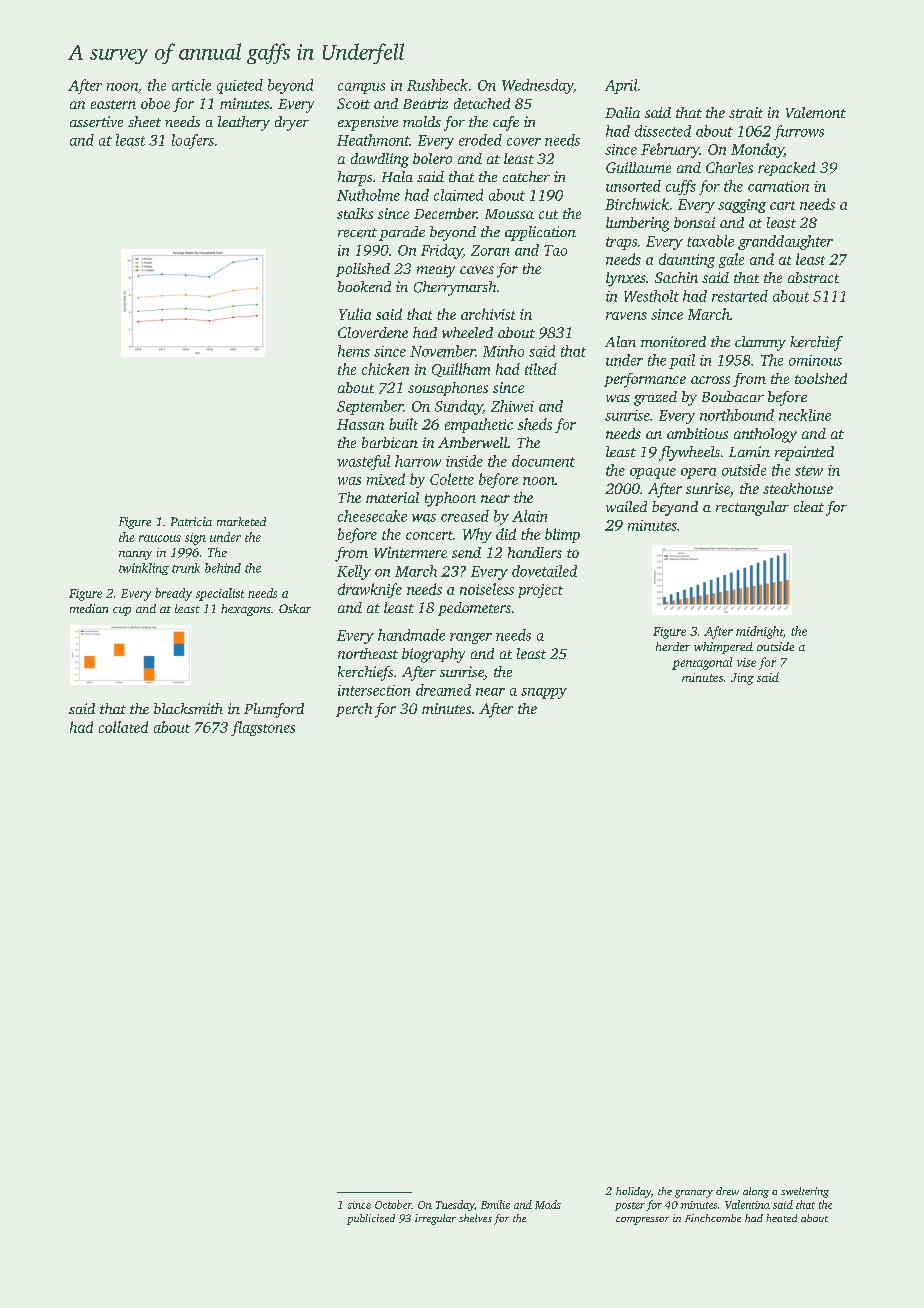 The width and height of the image is (924, 1308). I want to click on clammy, so click(760, 343).
